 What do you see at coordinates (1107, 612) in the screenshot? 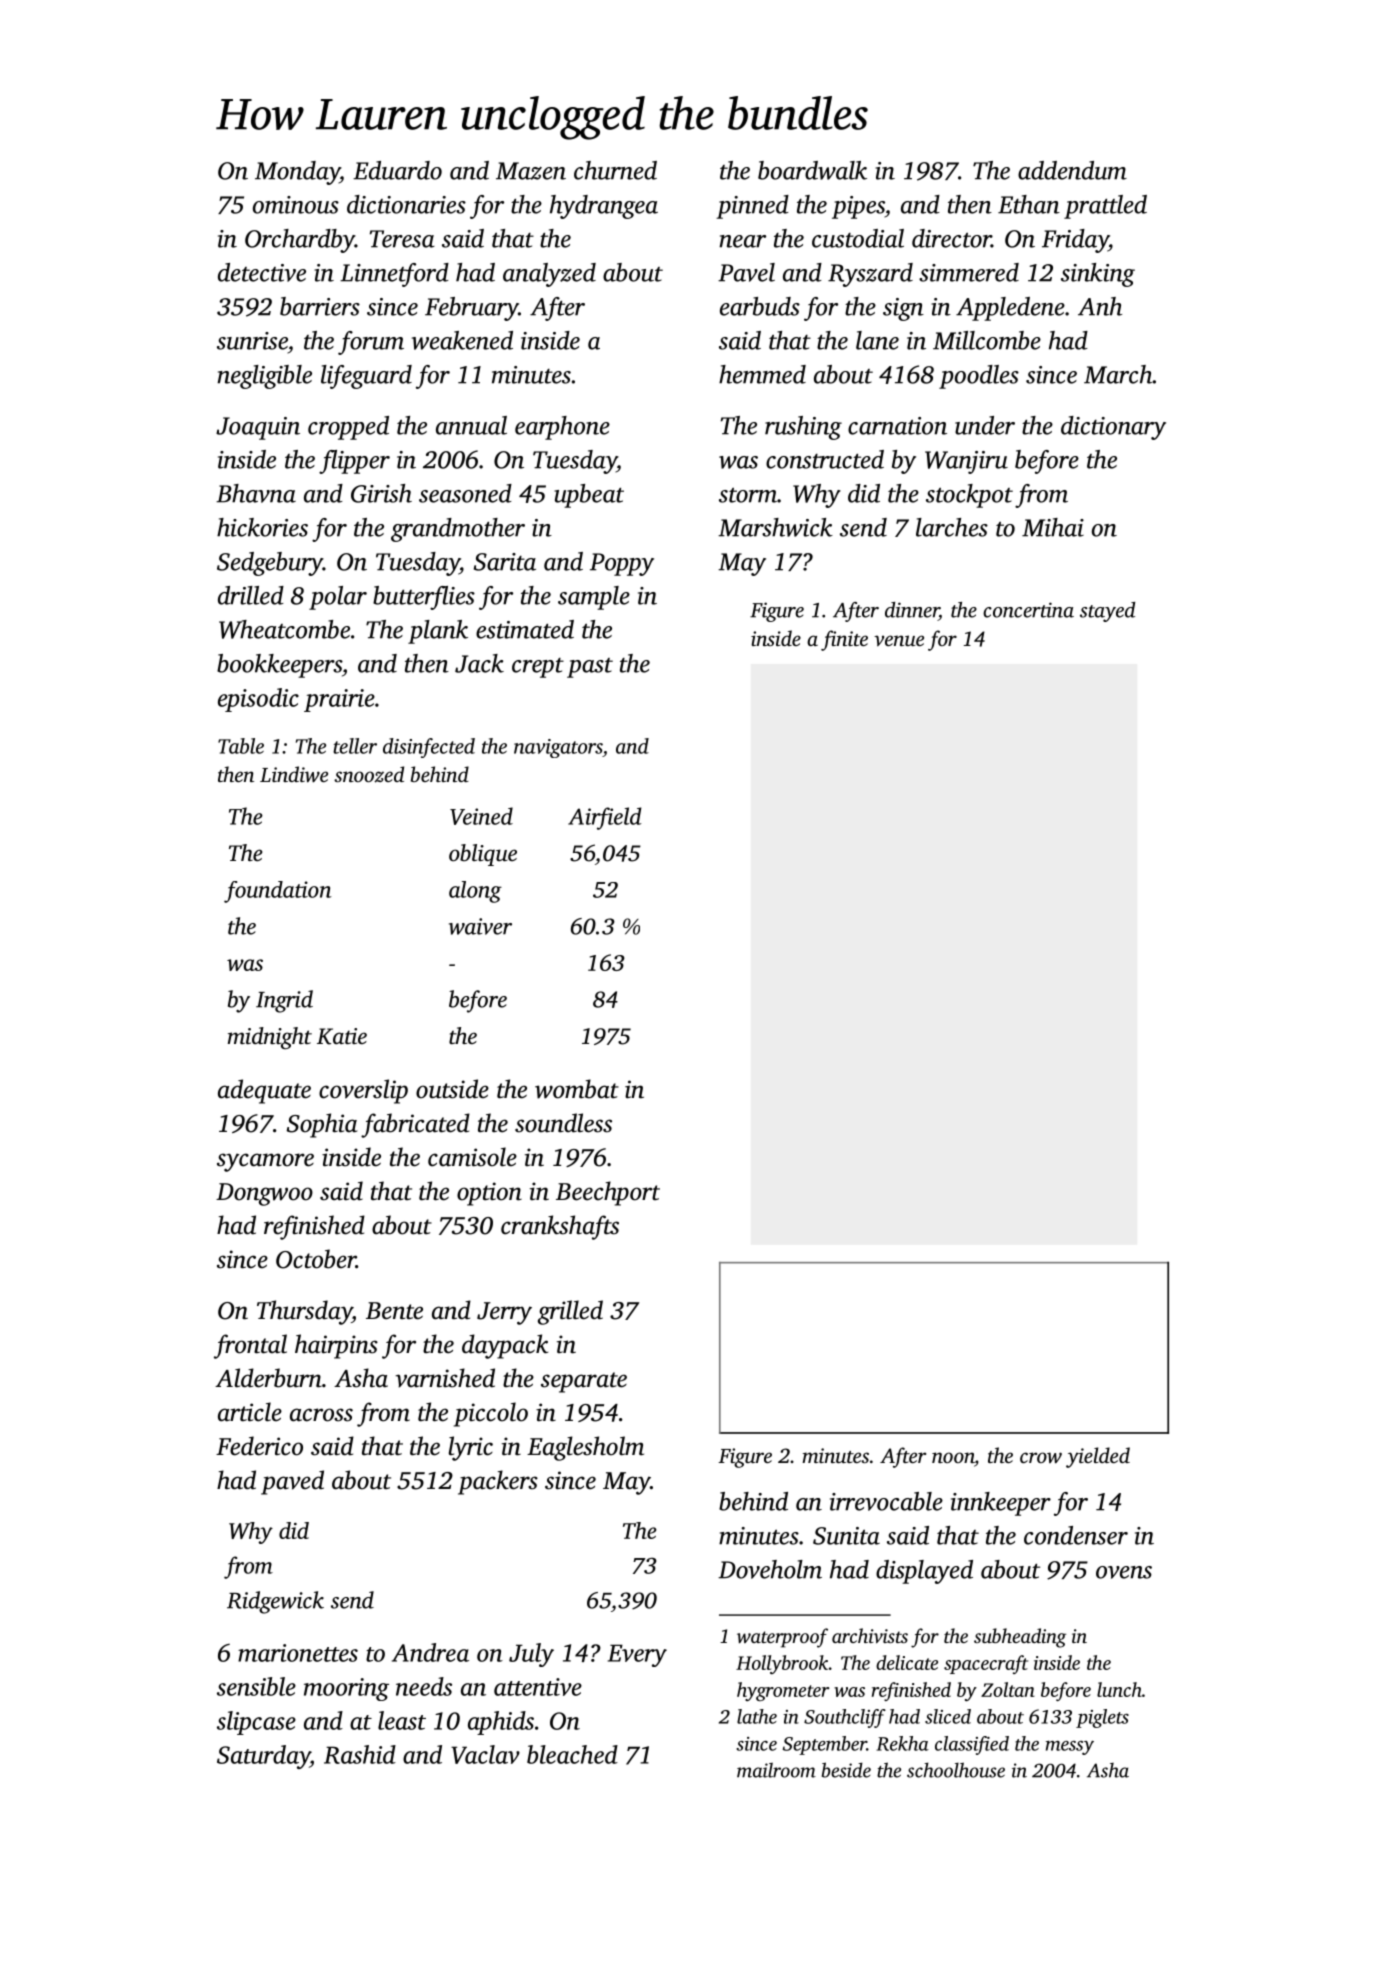
I see `stayed` at bounding box center [1107, 612].
